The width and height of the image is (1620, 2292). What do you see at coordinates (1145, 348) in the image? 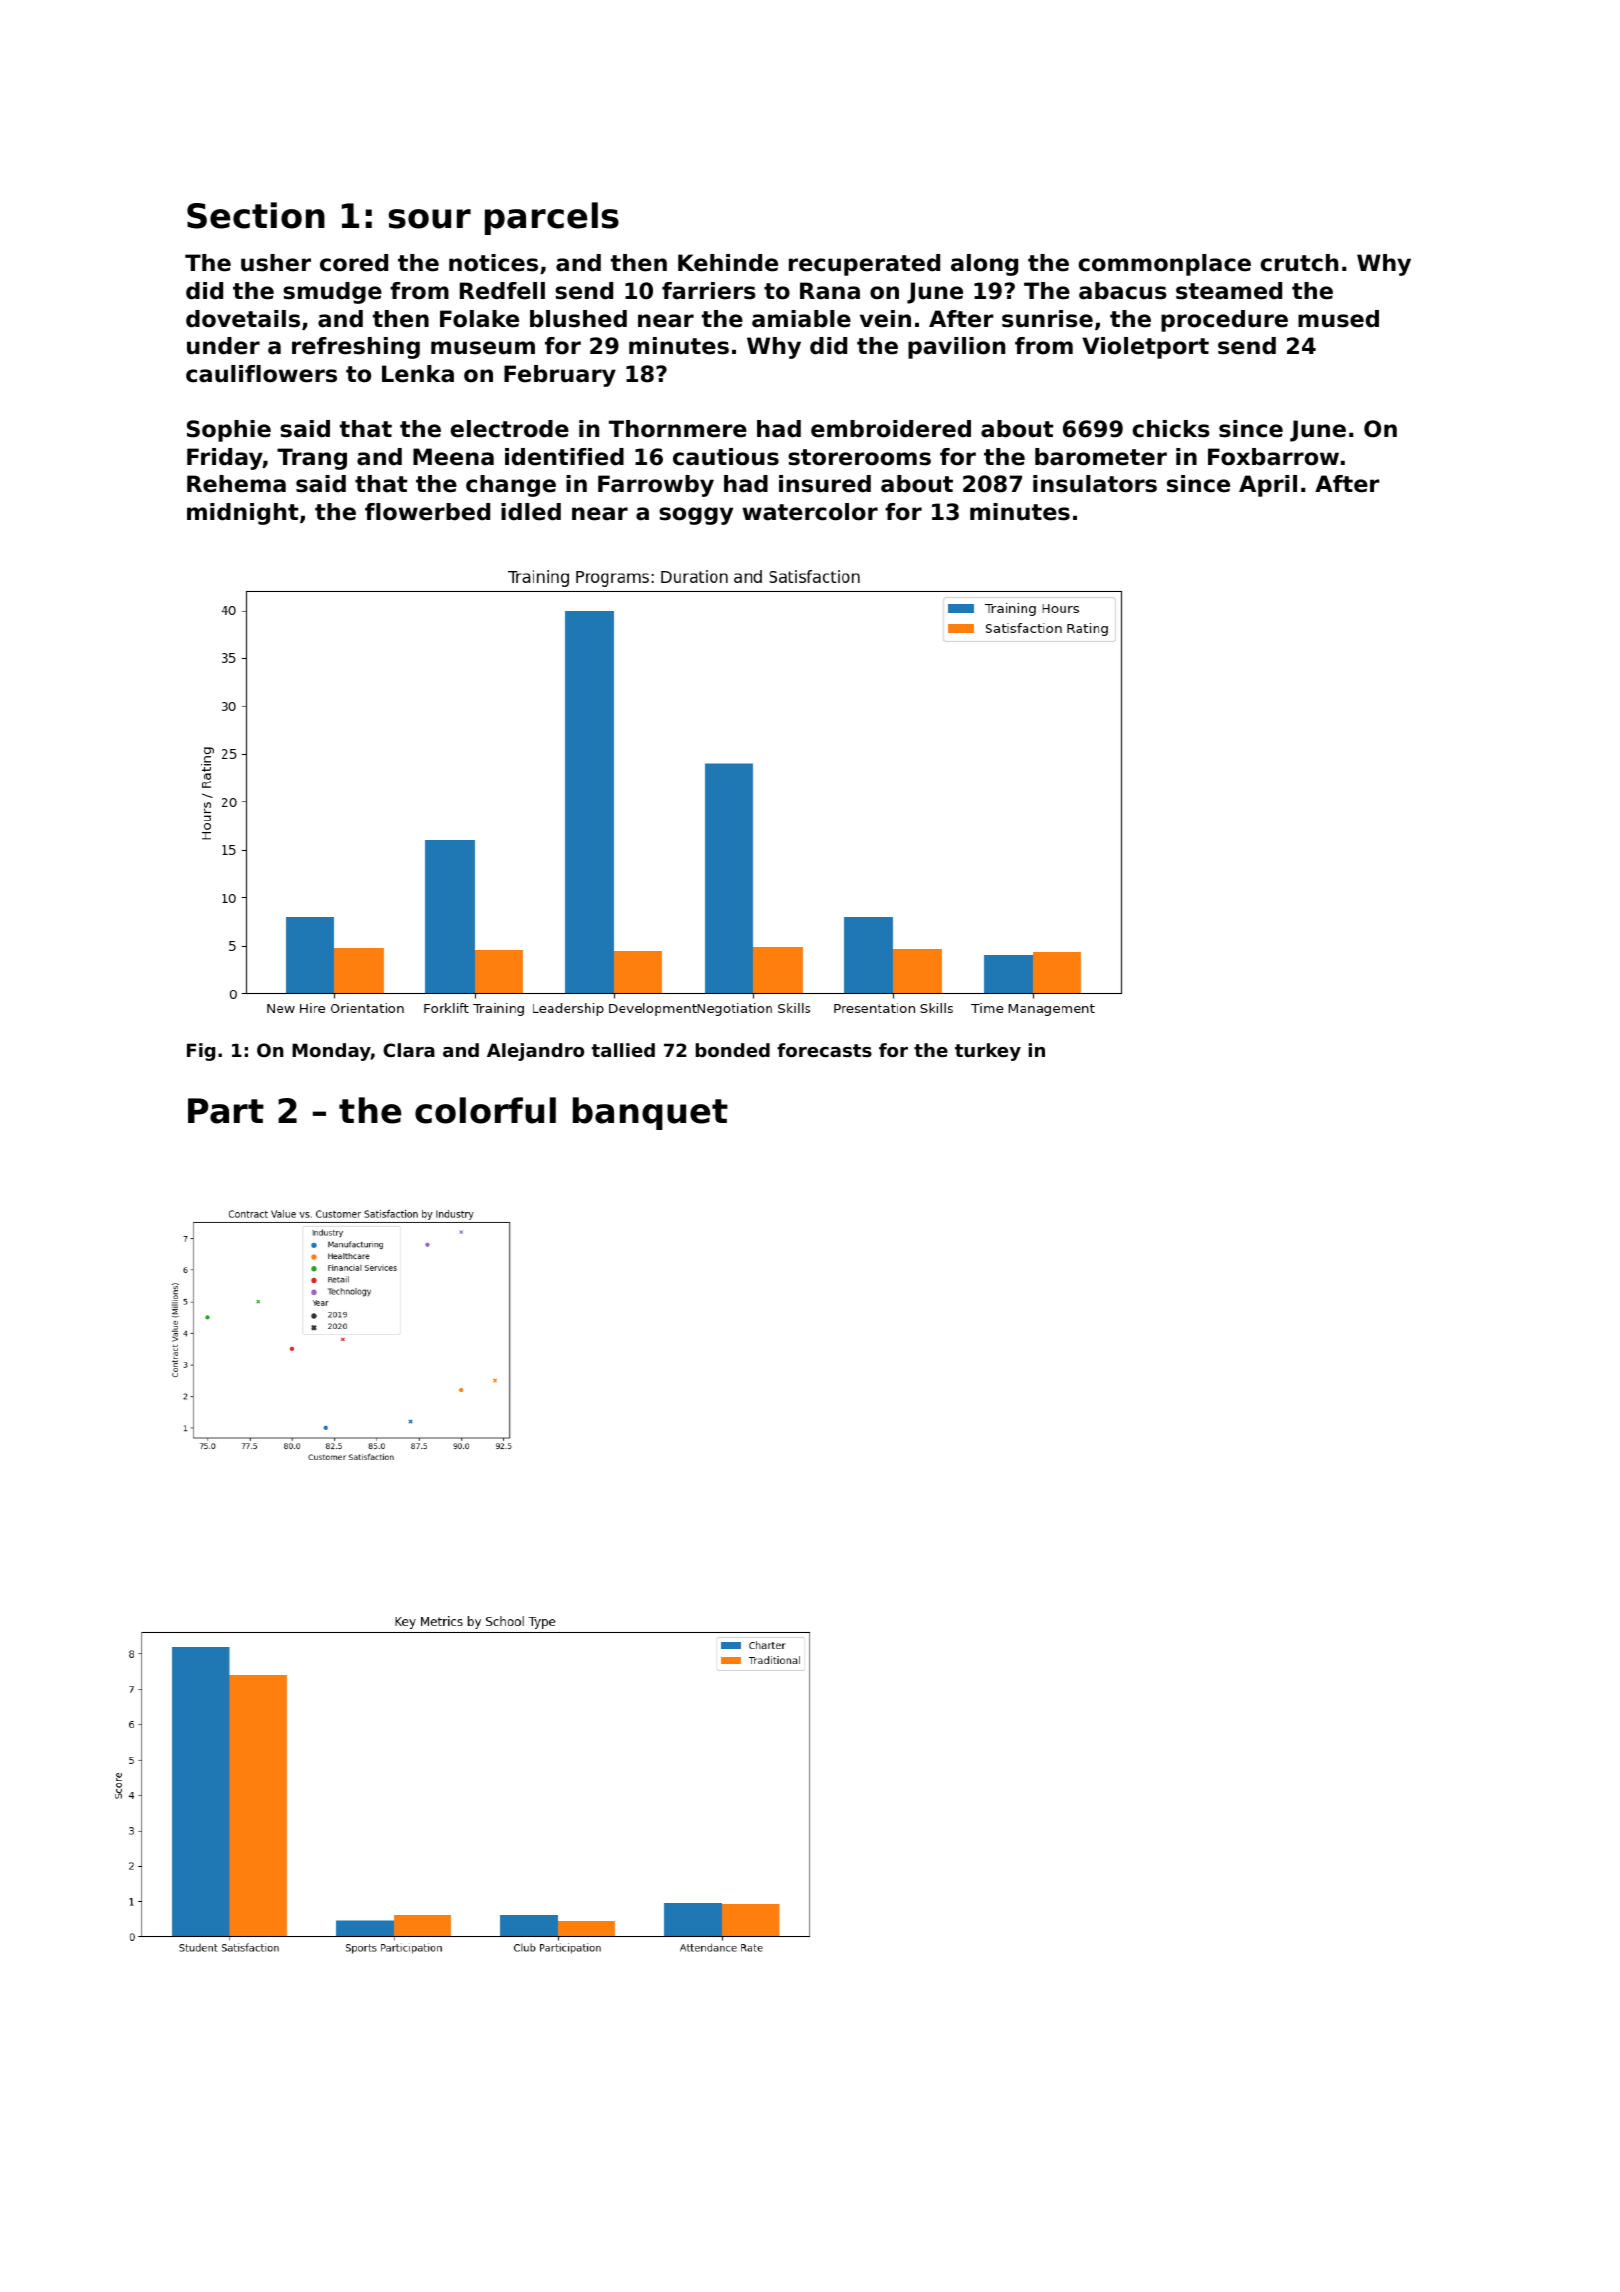
I see `Violetport` at bounding box center [1145, 348].
